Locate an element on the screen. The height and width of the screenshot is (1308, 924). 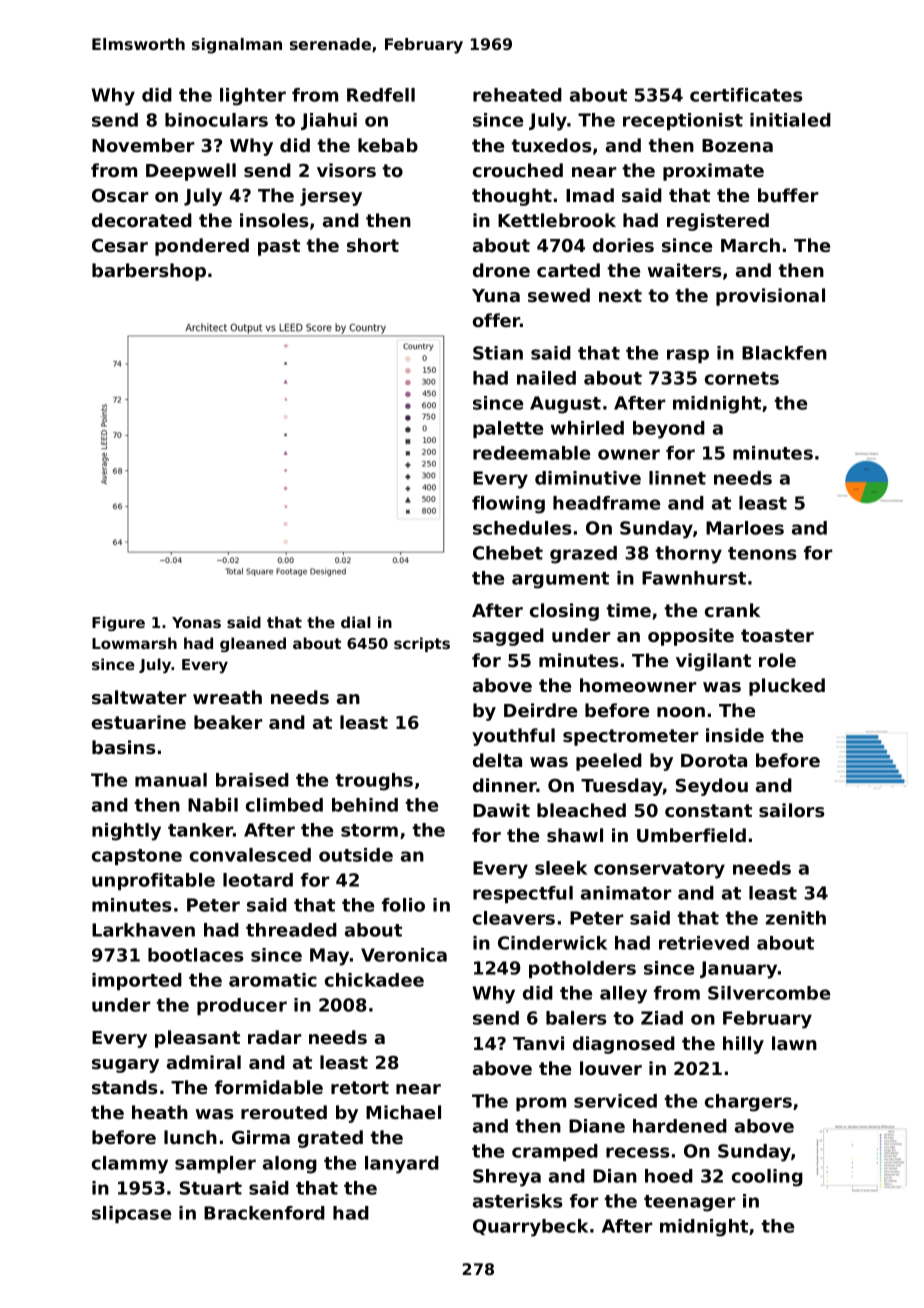
Blackfen is located at coordinates (784, 353).
